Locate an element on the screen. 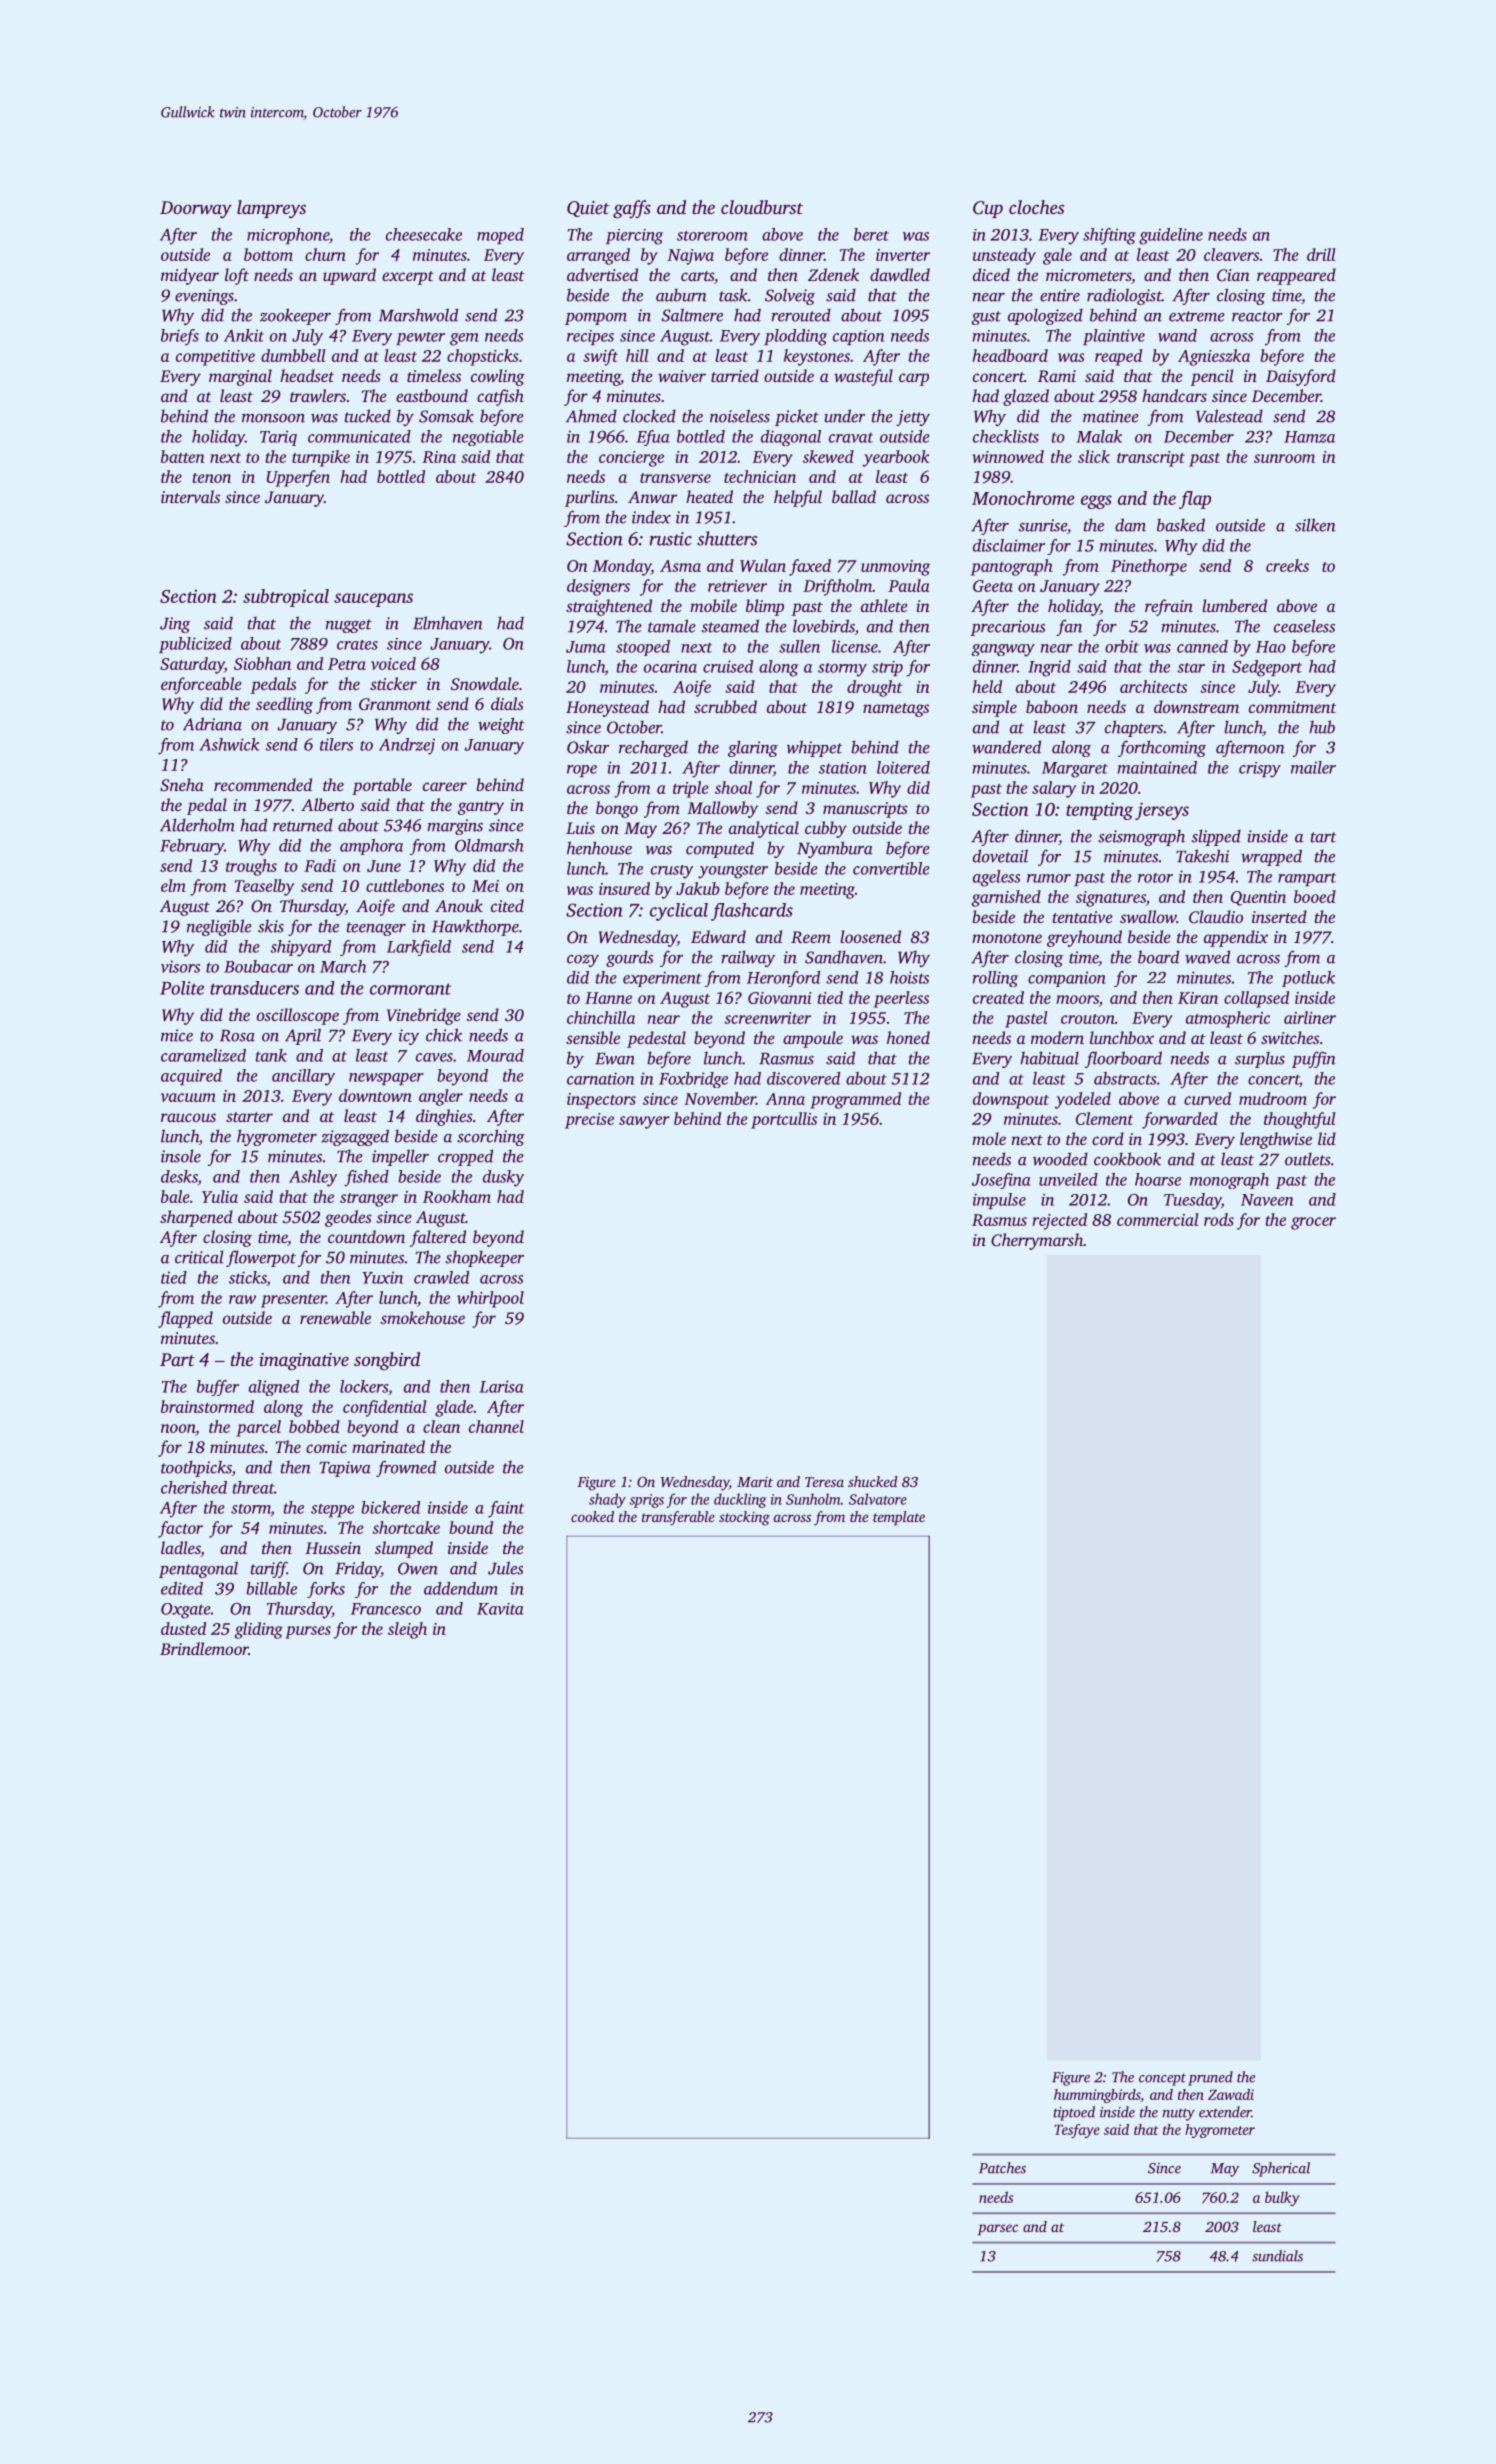  baboon is located at coordinates (1052, 706).
